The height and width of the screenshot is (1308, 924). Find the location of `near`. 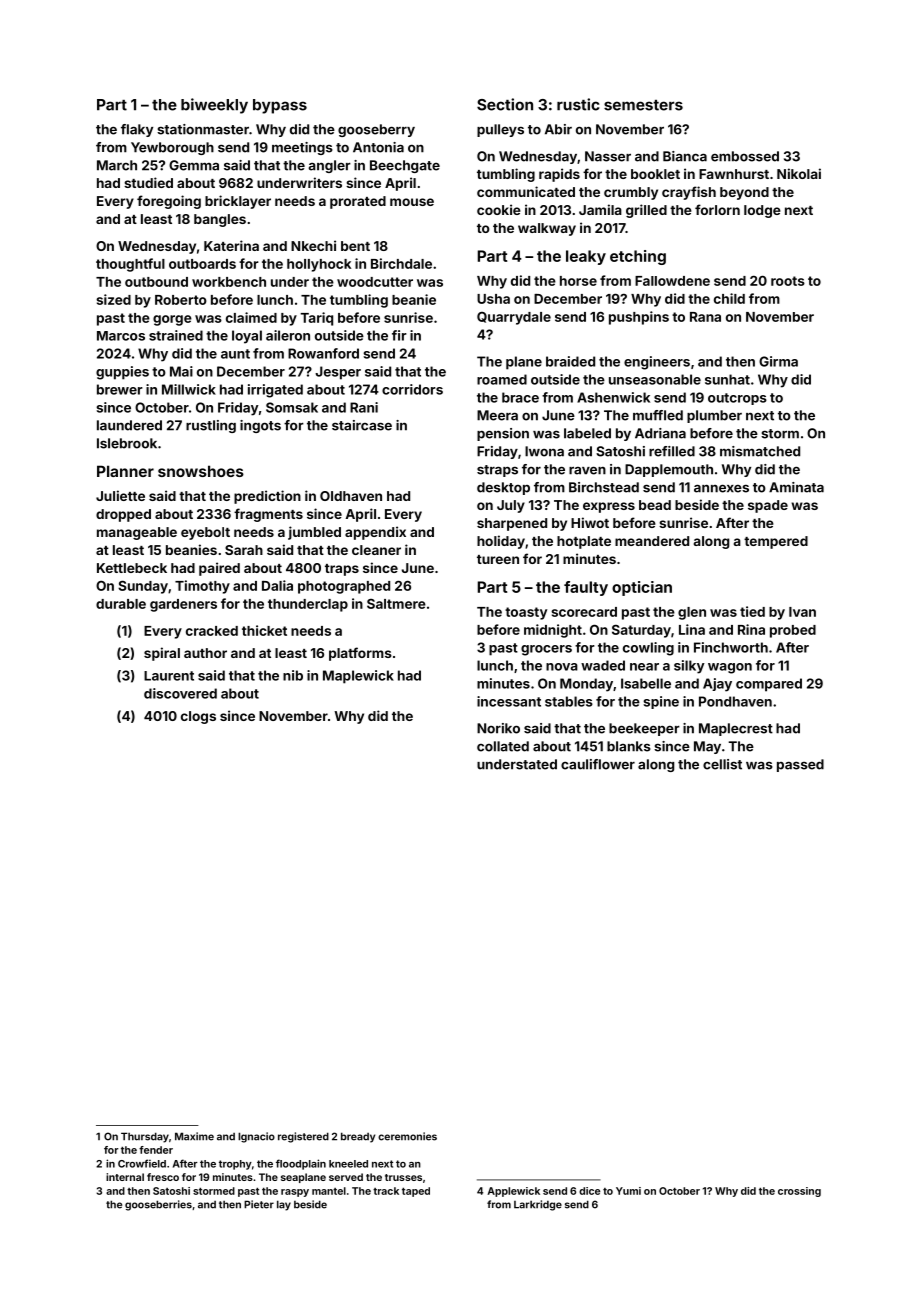

near is located at coordinates (644, 667).
